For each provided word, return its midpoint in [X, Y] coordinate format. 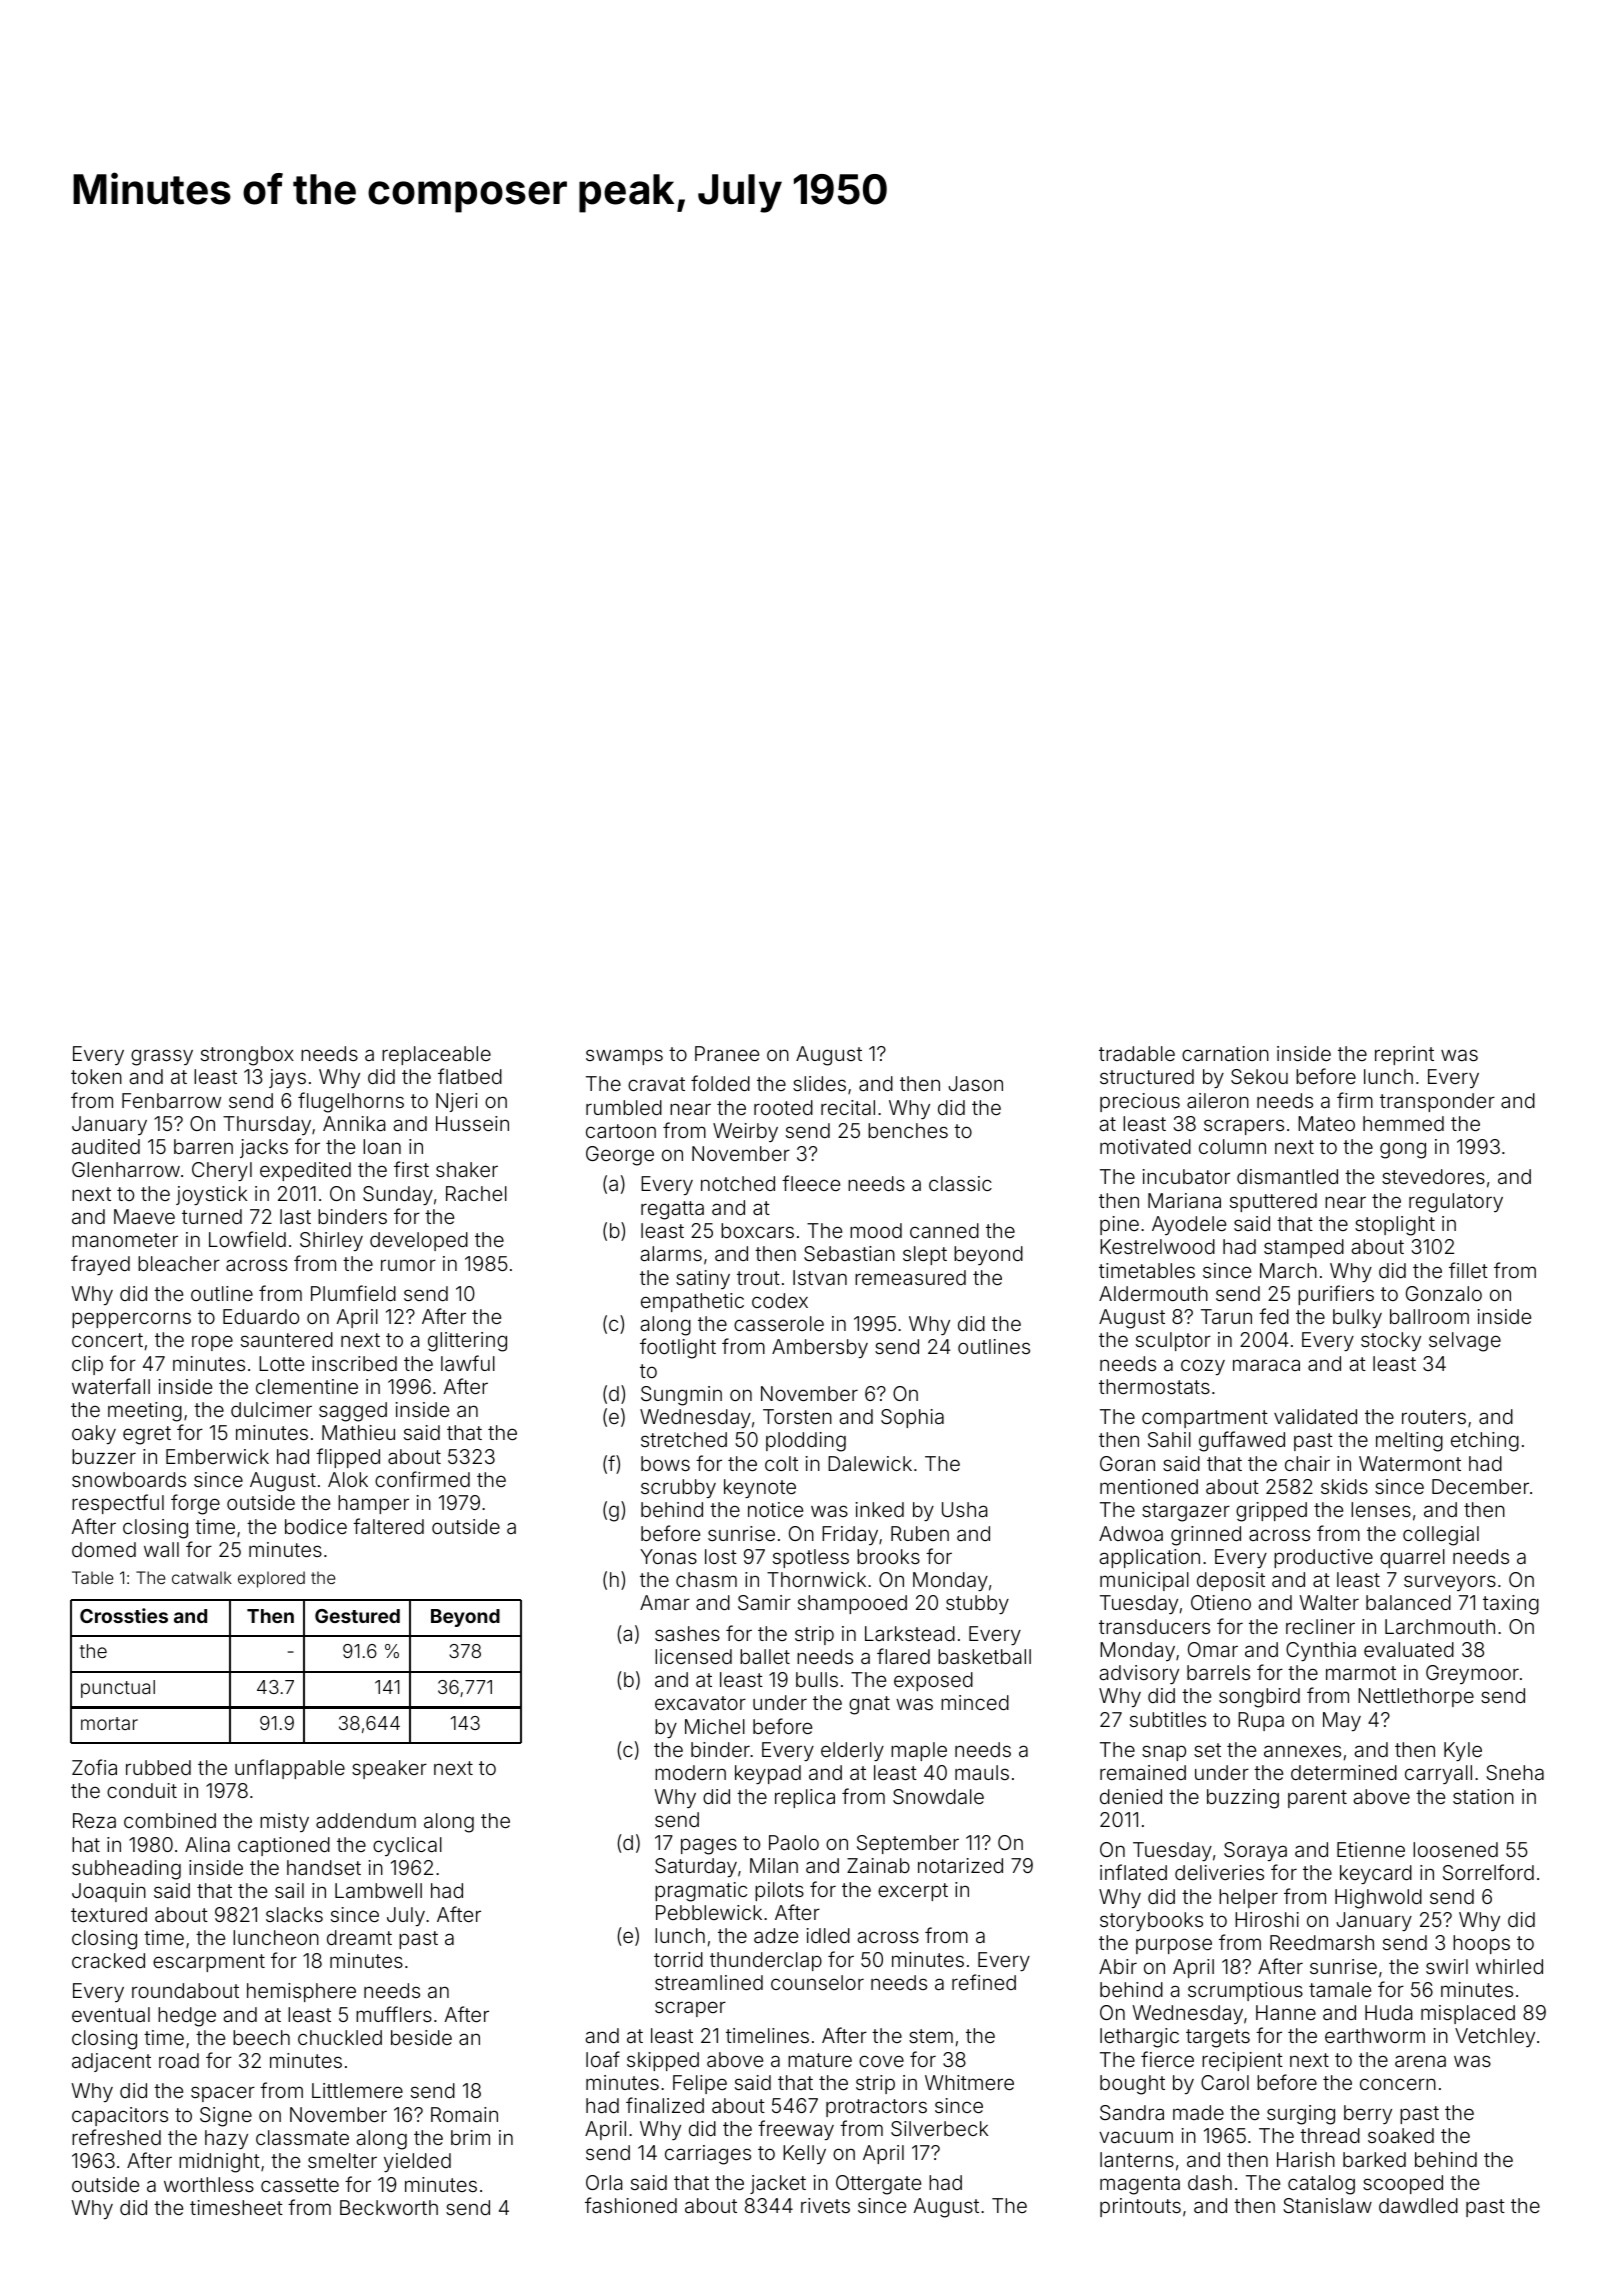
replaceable [436, 1055]
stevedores [1433, 1176]
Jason [975, 1083]
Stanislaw [1327, 2205]
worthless [209, 2184]
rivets [825, 2205]
